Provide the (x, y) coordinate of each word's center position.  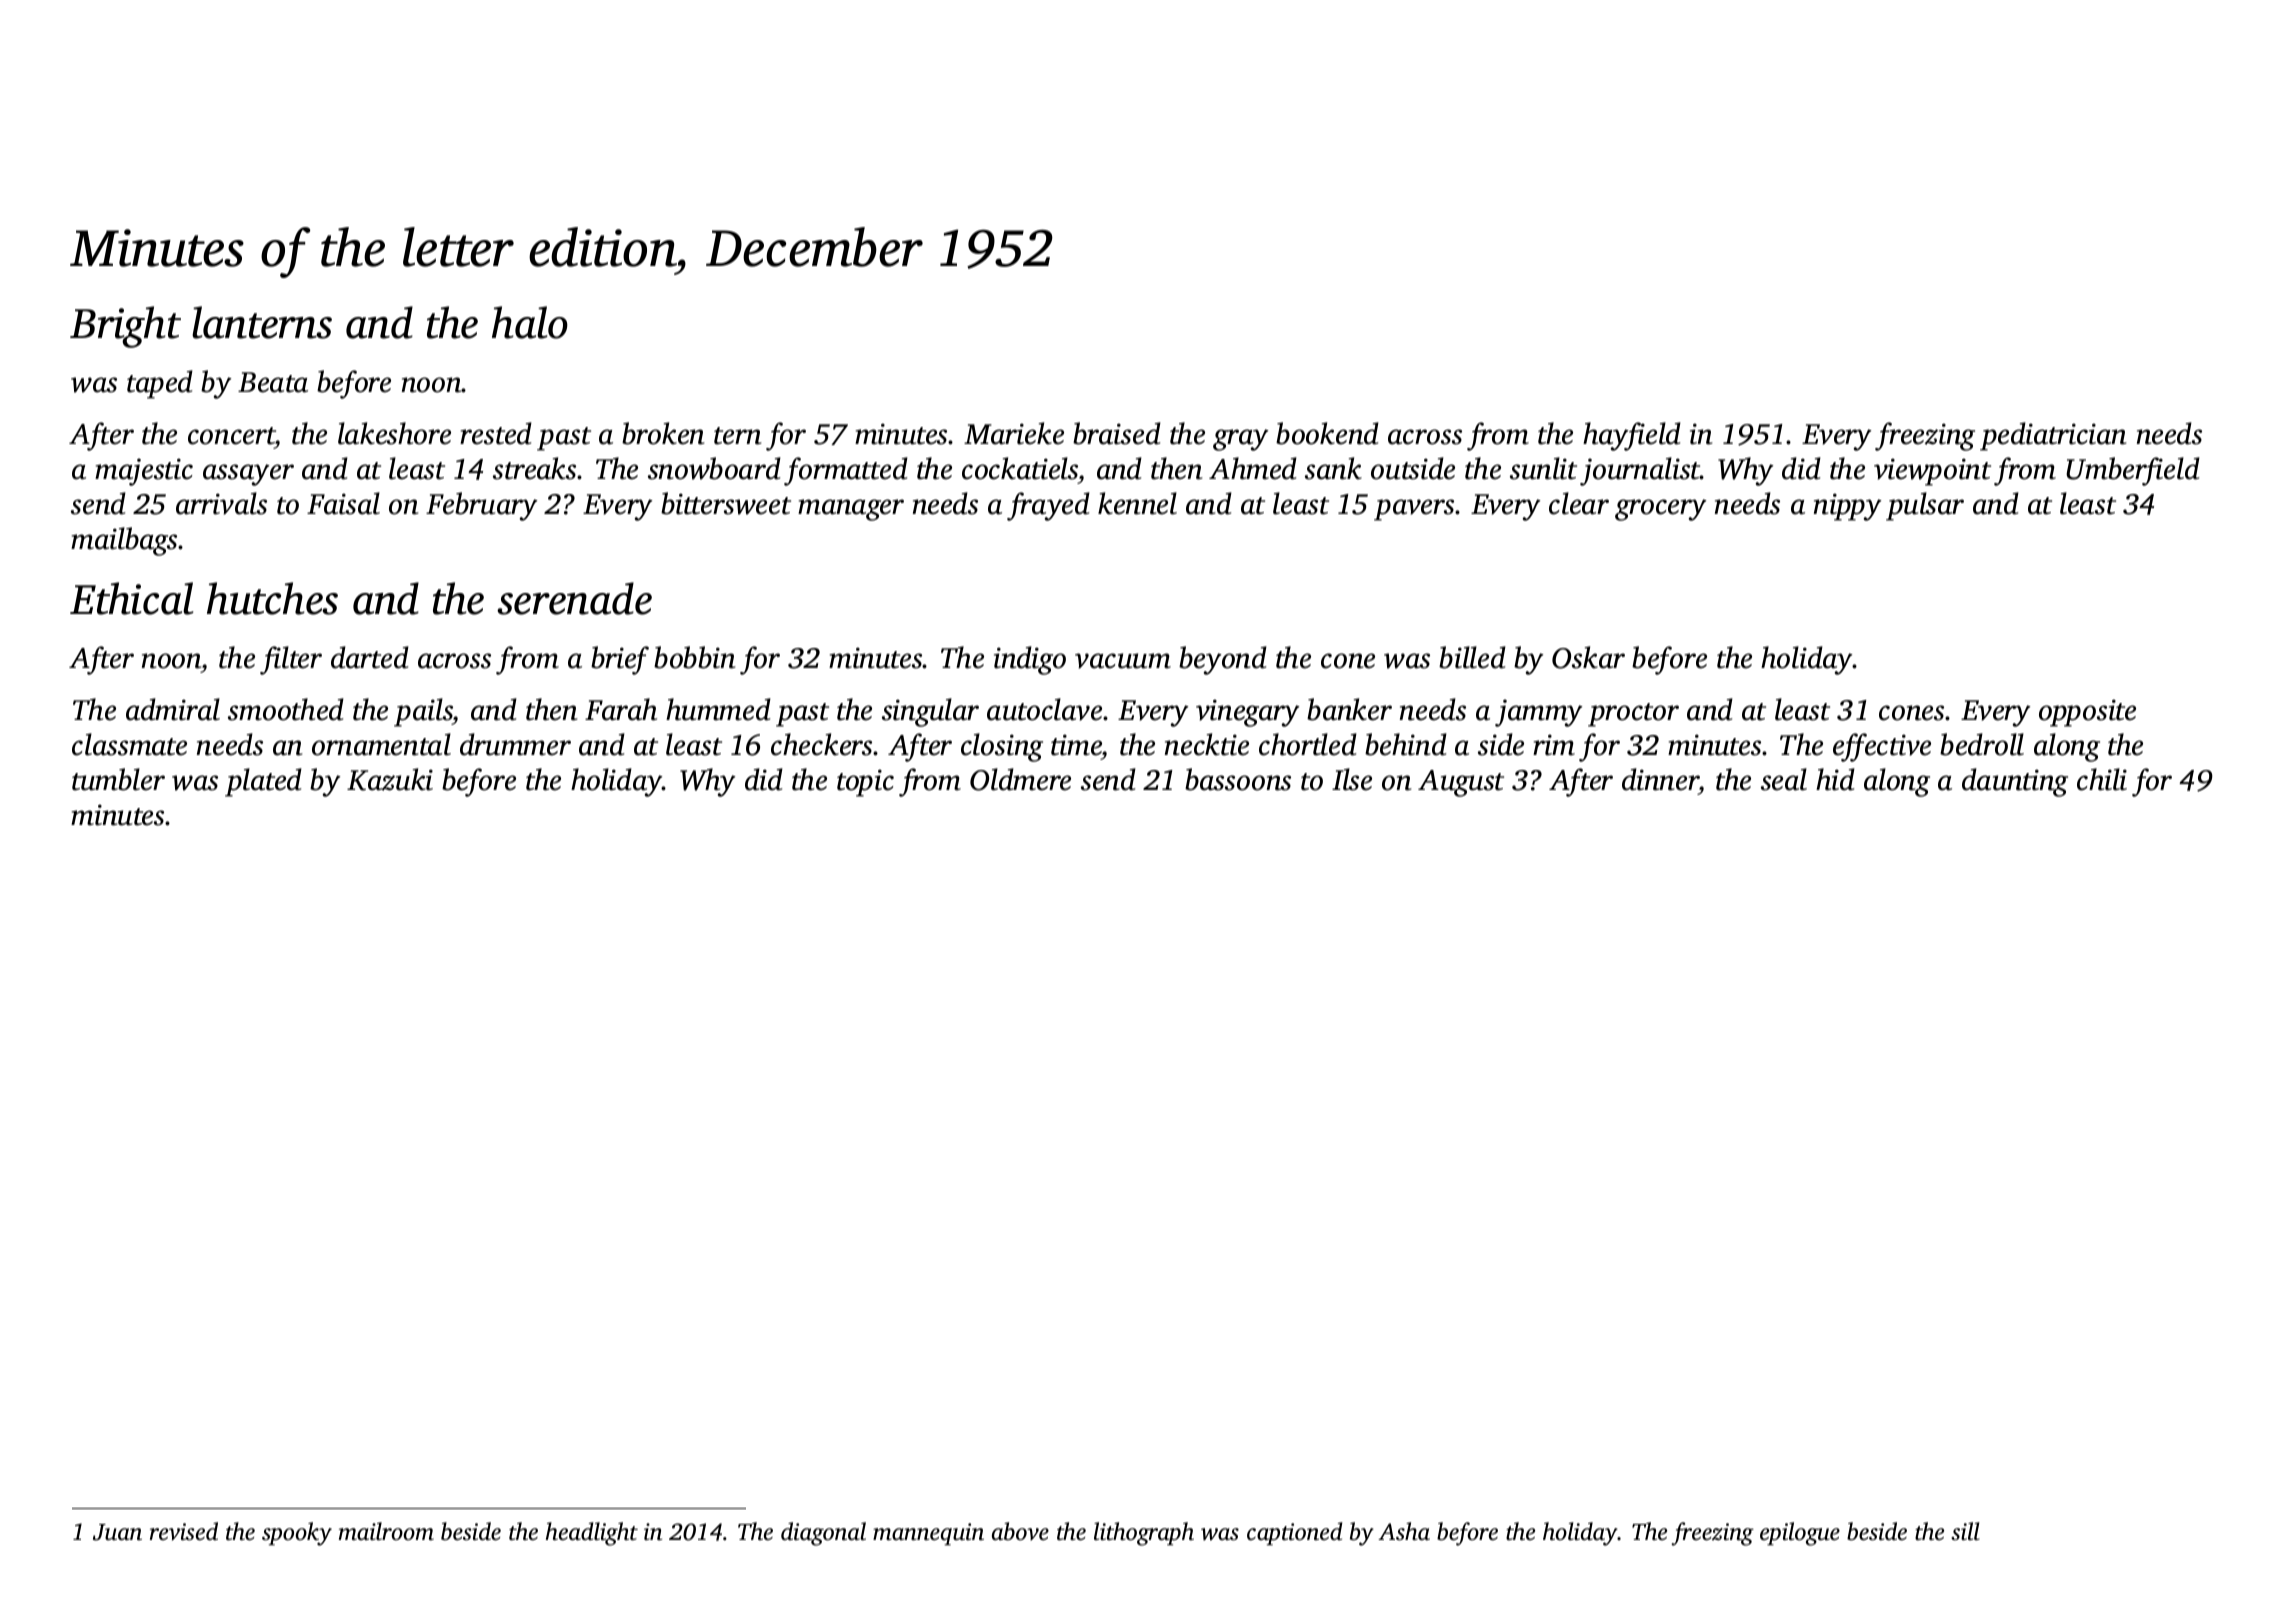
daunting (2015, 782)
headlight (592, 1534)
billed (1472, 657)
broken (663, 433)
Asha (1404, 1531)
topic (865, 783)
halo (530, 322)
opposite (2087, 713)
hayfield (1632, 436)
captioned (1294, 1533)
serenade (574, 598)
